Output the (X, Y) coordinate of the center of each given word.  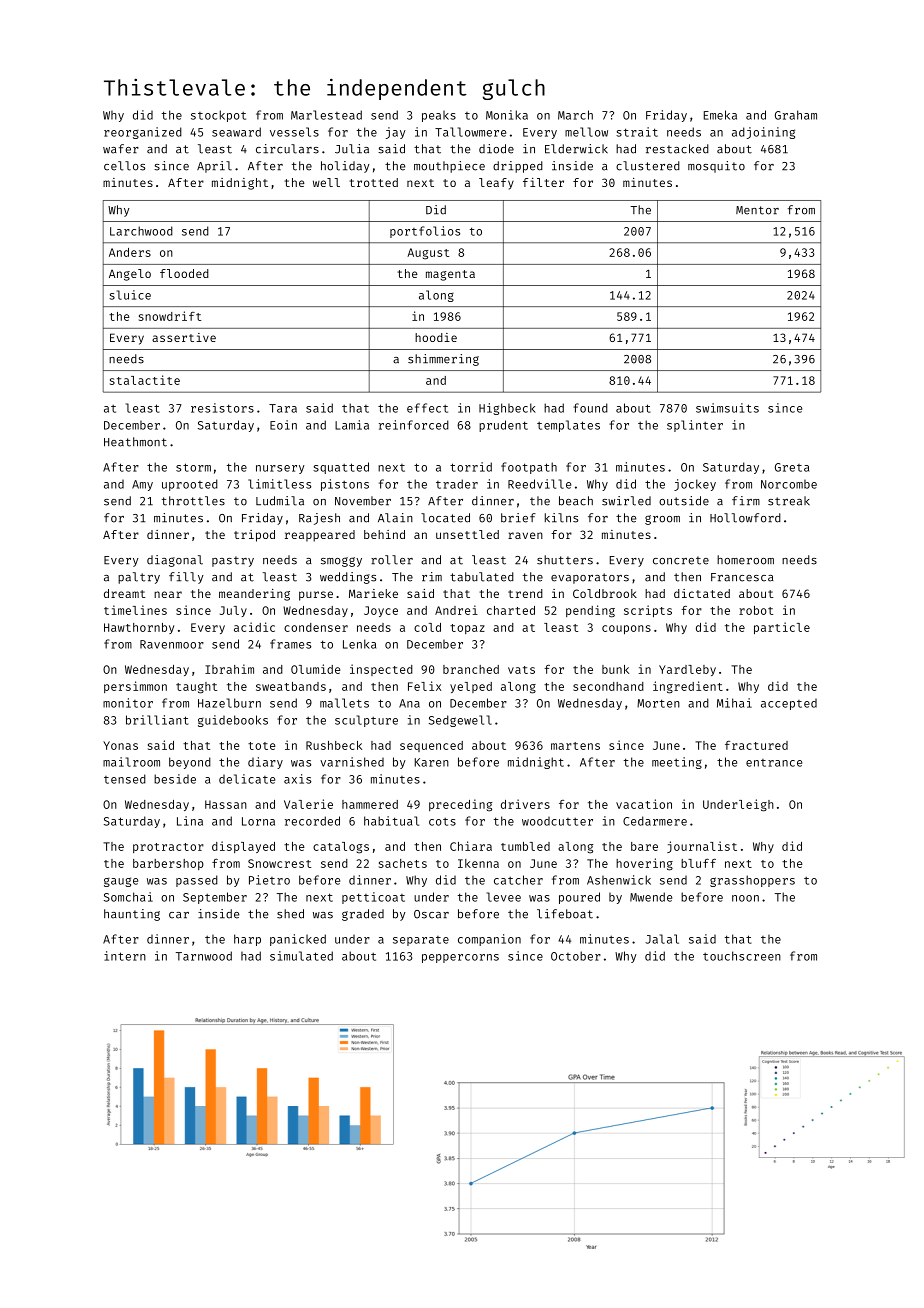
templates (568, 426)
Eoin (283, 425)
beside (175, 779)
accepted (789, 704)
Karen (432, 762)
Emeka (720, 115)
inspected (381, 670)
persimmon (135, 687)
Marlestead (326, 115)
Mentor (757, 210)
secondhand (608, 686)
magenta (450, 275)
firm (746, 501)
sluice (130, 295)
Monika (507, 115)
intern (125, 956)
